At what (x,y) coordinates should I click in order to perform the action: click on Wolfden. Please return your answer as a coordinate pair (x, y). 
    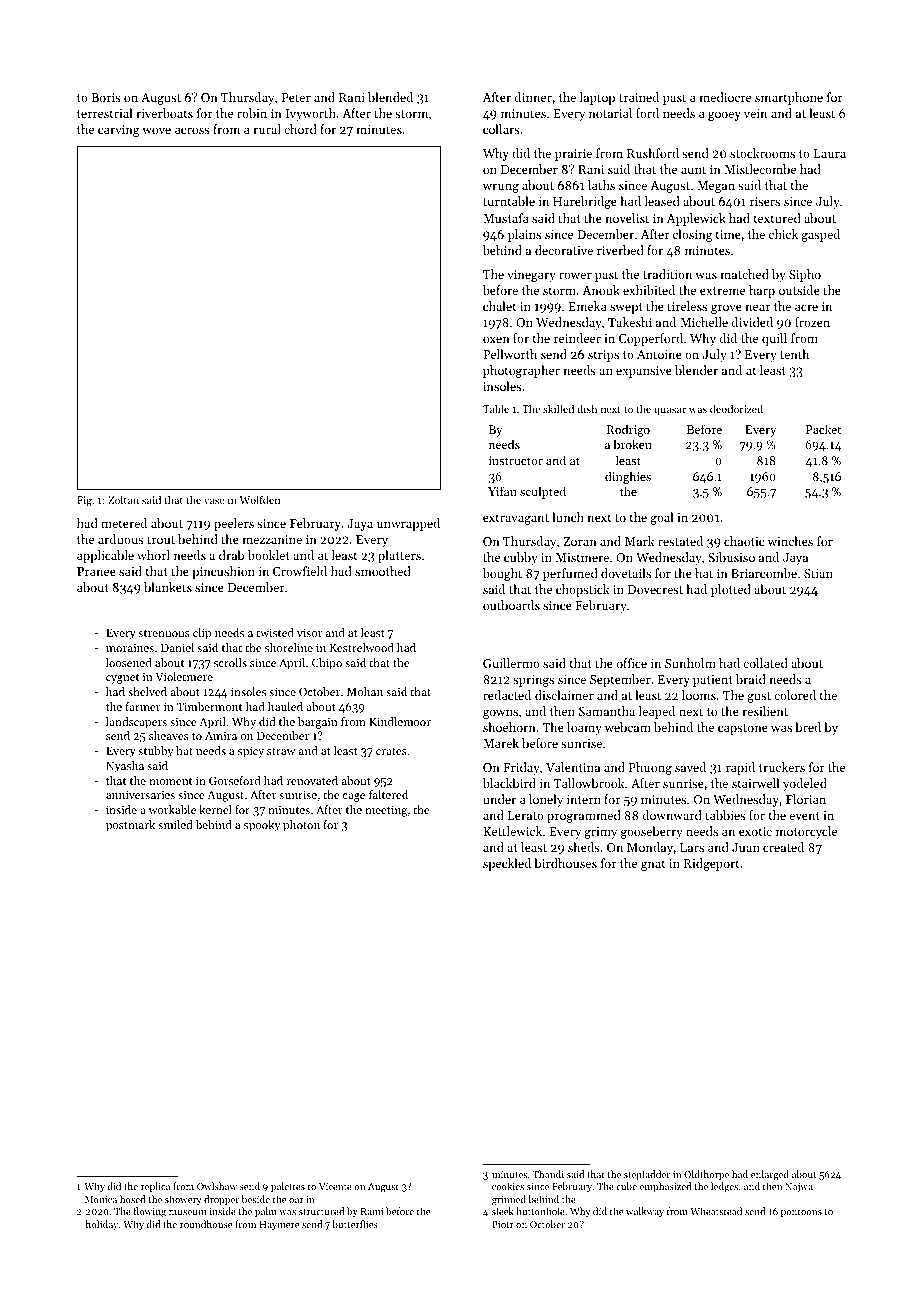
    Looking at the image, I should click on (260, 499).
